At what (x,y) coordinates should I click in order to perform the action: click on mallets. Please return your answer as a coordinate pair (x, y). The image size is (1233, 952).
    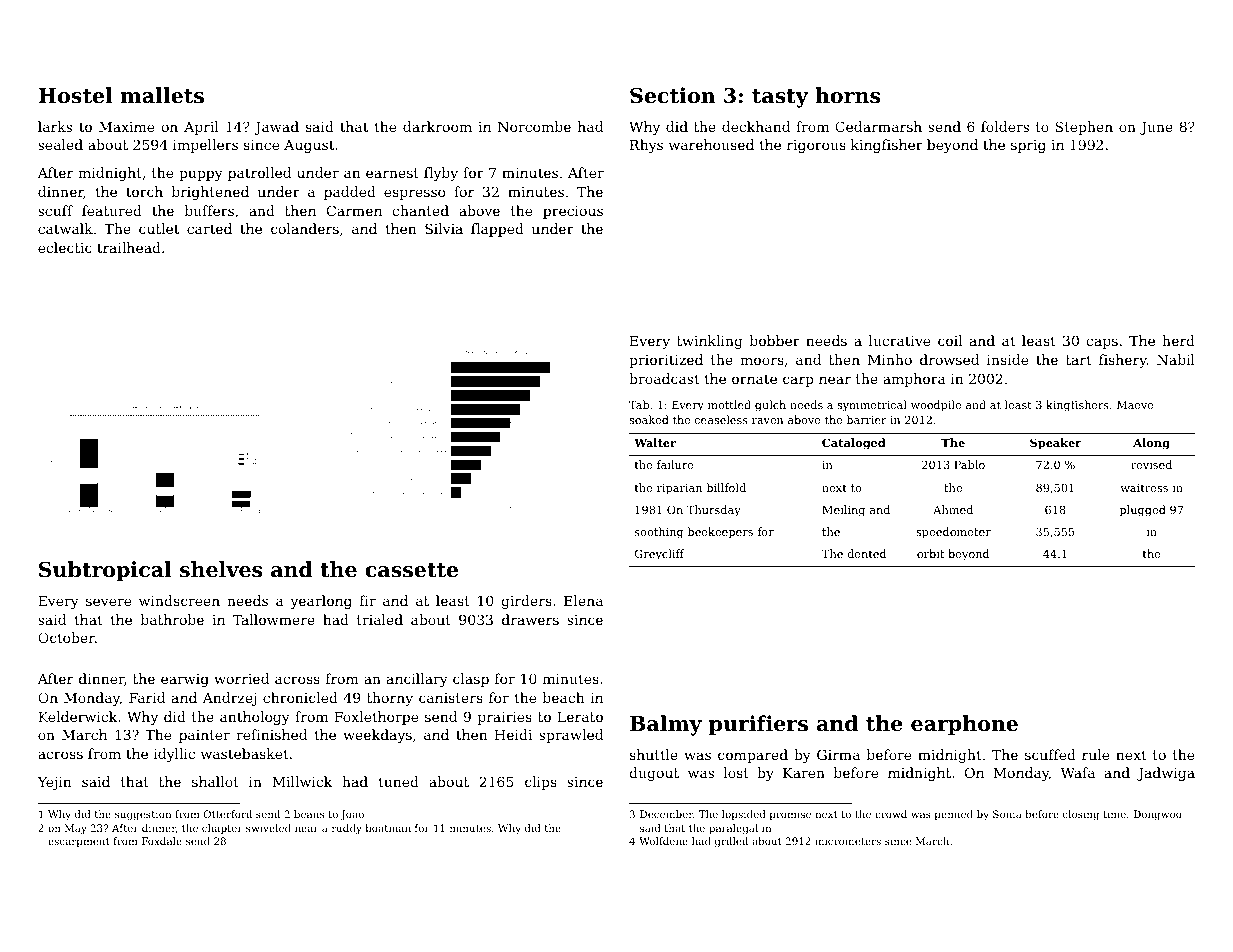
    Looking at the image, I should click on (162, 95).
